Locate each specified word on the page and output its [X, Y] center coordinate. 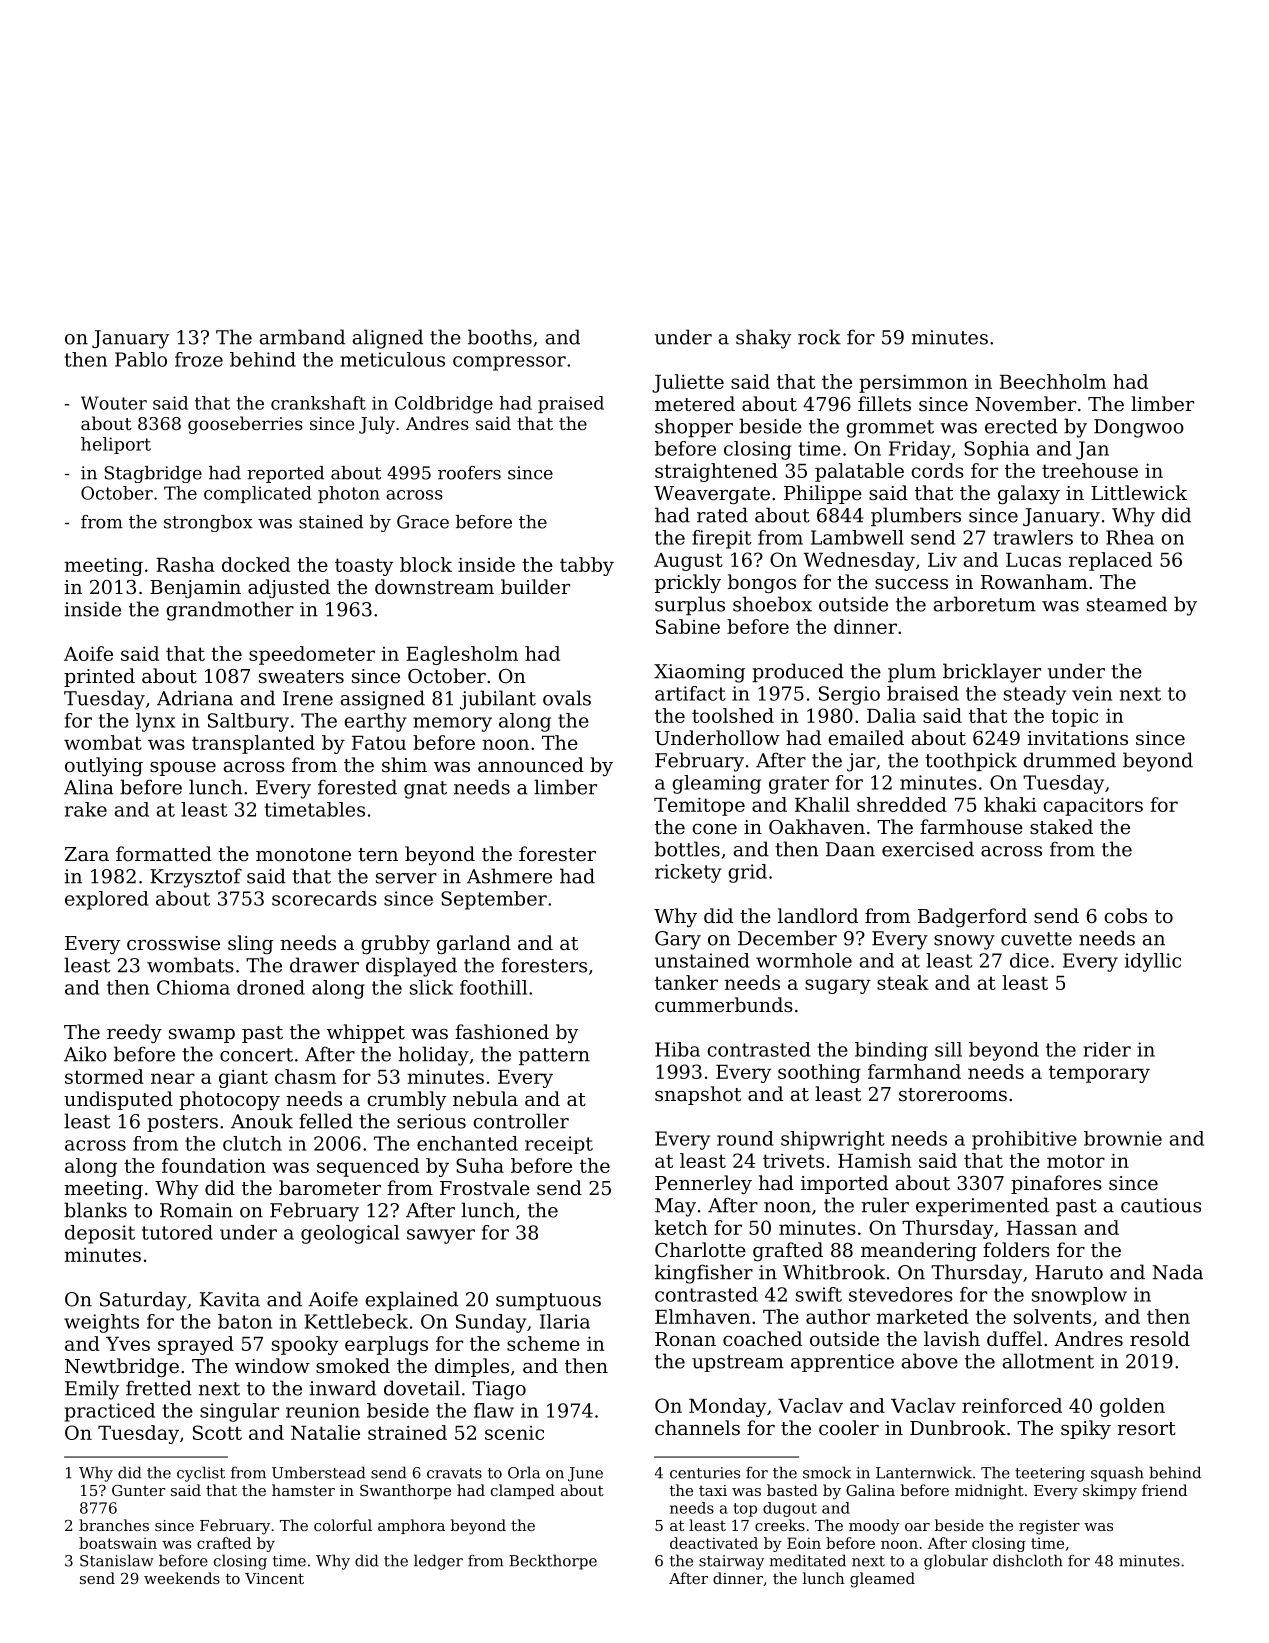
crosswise [173, 943]
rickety [688, 873]
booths [500, 337]
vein [1092, 693]
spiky [1086, 1429]
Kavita [230, 1299]
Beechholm [1053, 381]
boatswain [118, 1543]
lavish [952, 1338]
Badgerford [972, 917]
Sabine [688, 626]
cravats [454, 1473]
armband [302, 337]
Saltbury [248, 722]
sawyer [441, 1236]
